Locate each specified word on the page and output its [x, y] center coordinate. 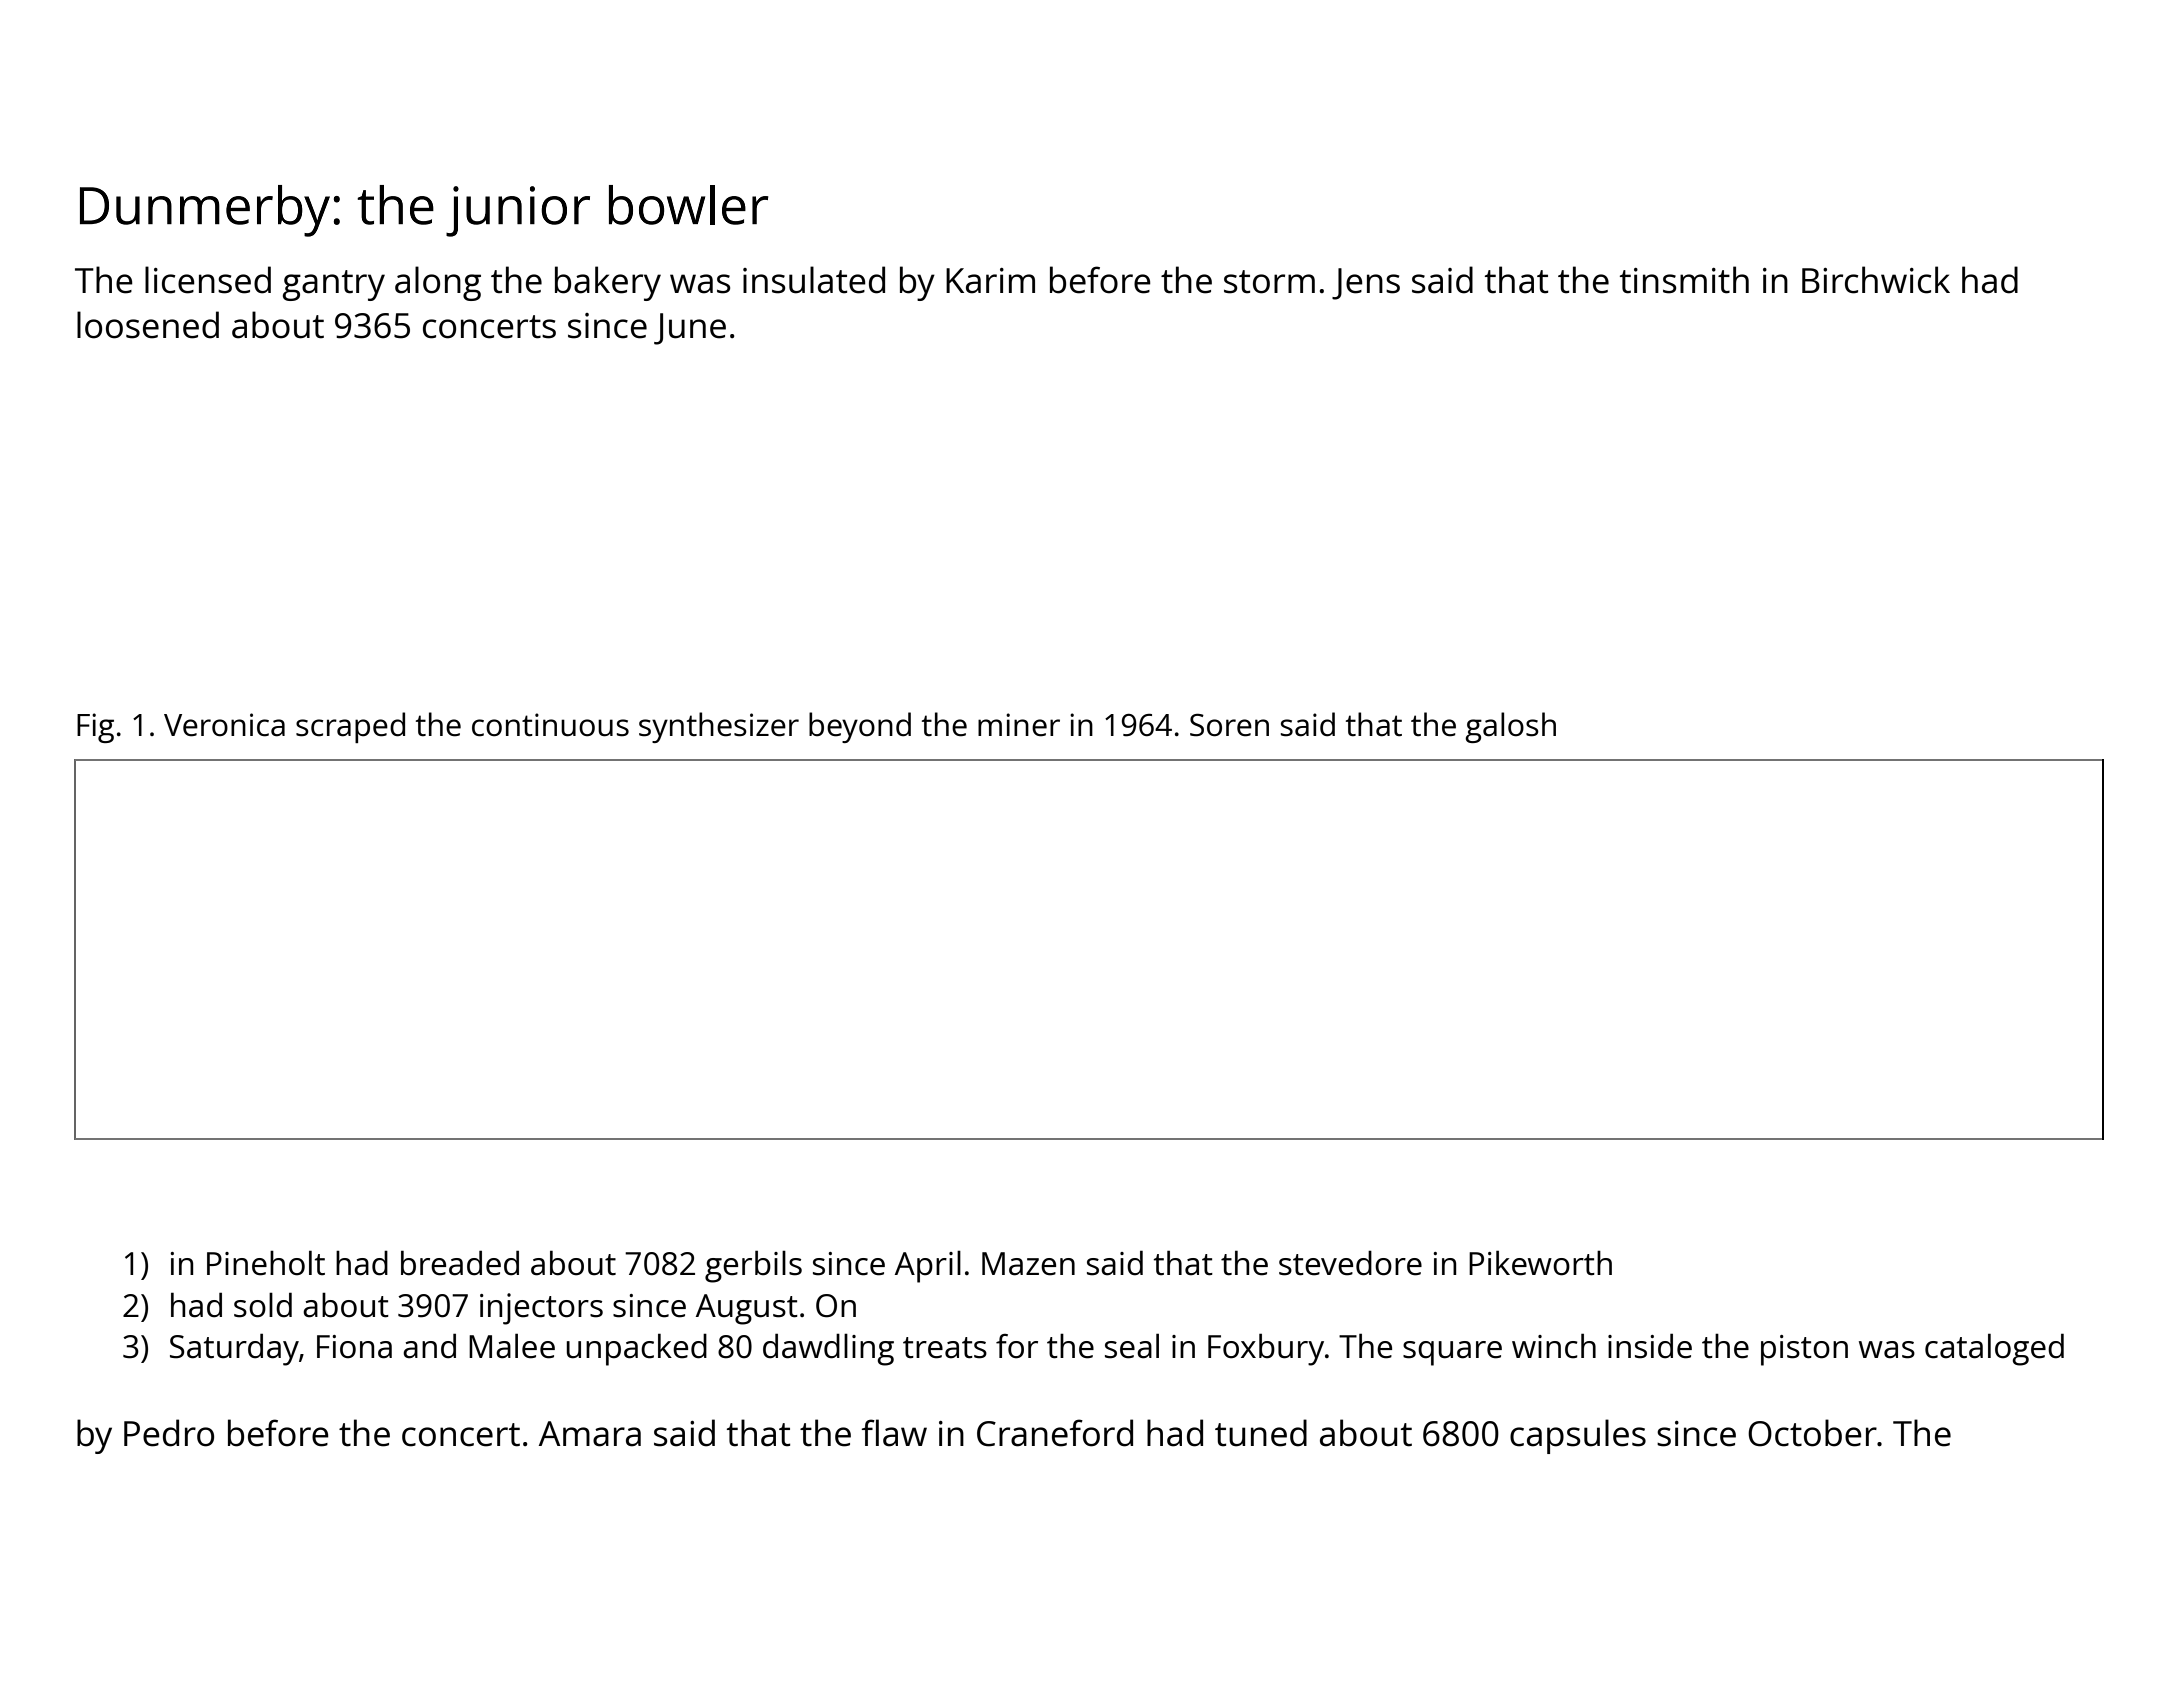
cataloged [1994, 1350]
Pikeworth [1540, 1263]
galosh [1510, 727]
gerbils [753, 1267]
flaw [894, 1433]
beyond [860, 727]
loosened [148, 325]
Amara [590, 1434]
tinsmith [1684, 280]
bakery [608, 283]
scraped [350, 727]
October [1812, 1433]
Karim [990, 281]
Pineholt [266, 1263]
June [690, 329]
